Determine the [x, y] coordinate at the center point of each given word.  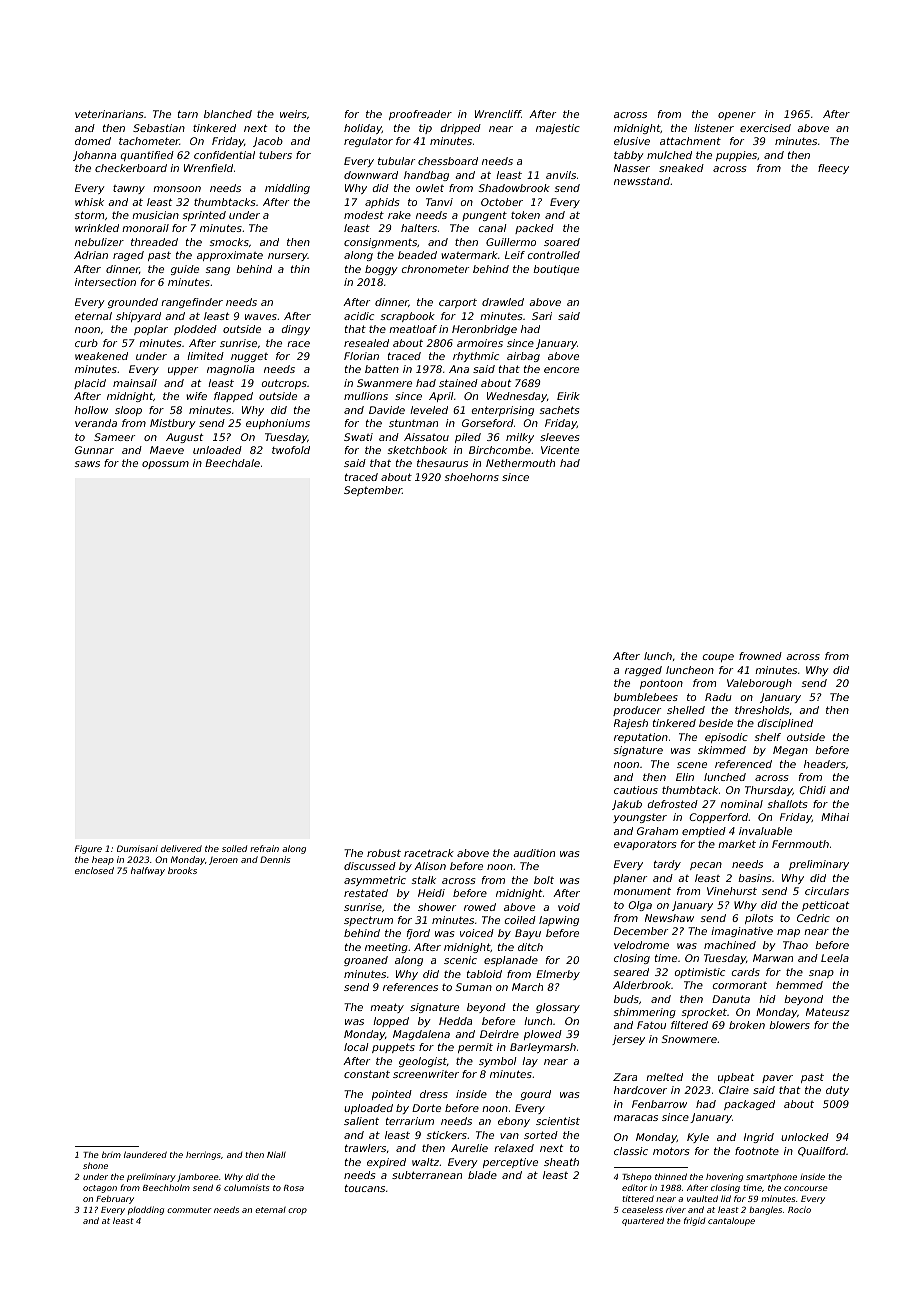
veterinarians [109, 114]
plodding [146, 1210]
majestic [558, 129]
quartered [643, 1221]
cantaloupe [731, 1221]
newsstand [642, 181]
